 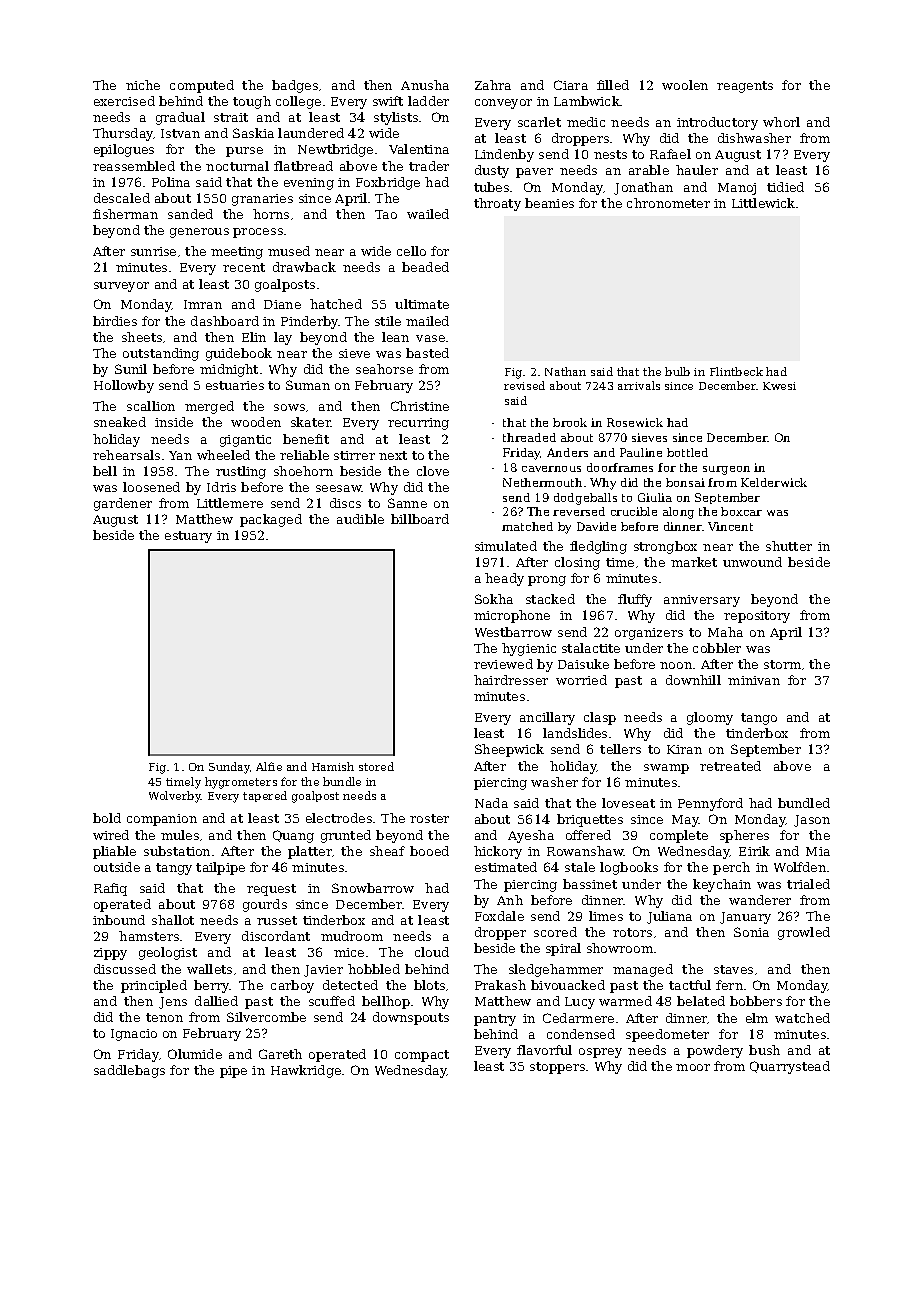 I want to click on heady, so click(x=504, y=579).
